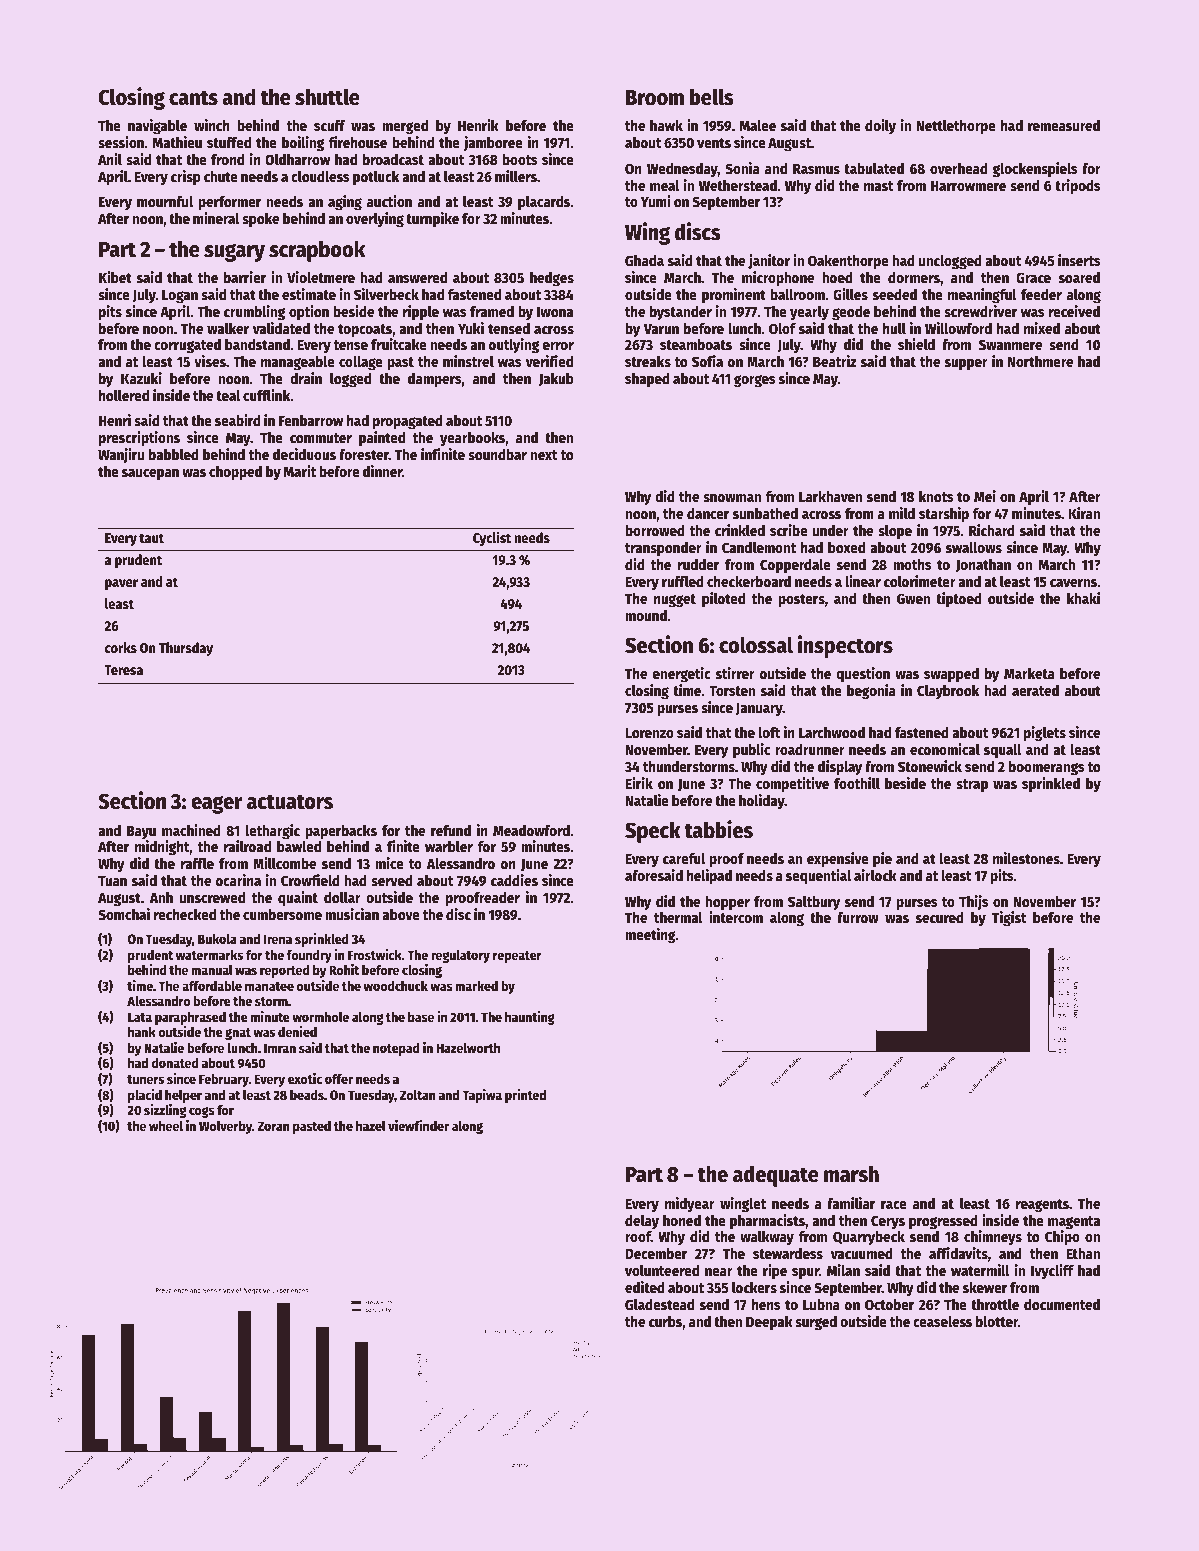  What do you see at coordinates (649, 733) in the page?
I see `Lorenzo` at bounding box center [649, 733].
